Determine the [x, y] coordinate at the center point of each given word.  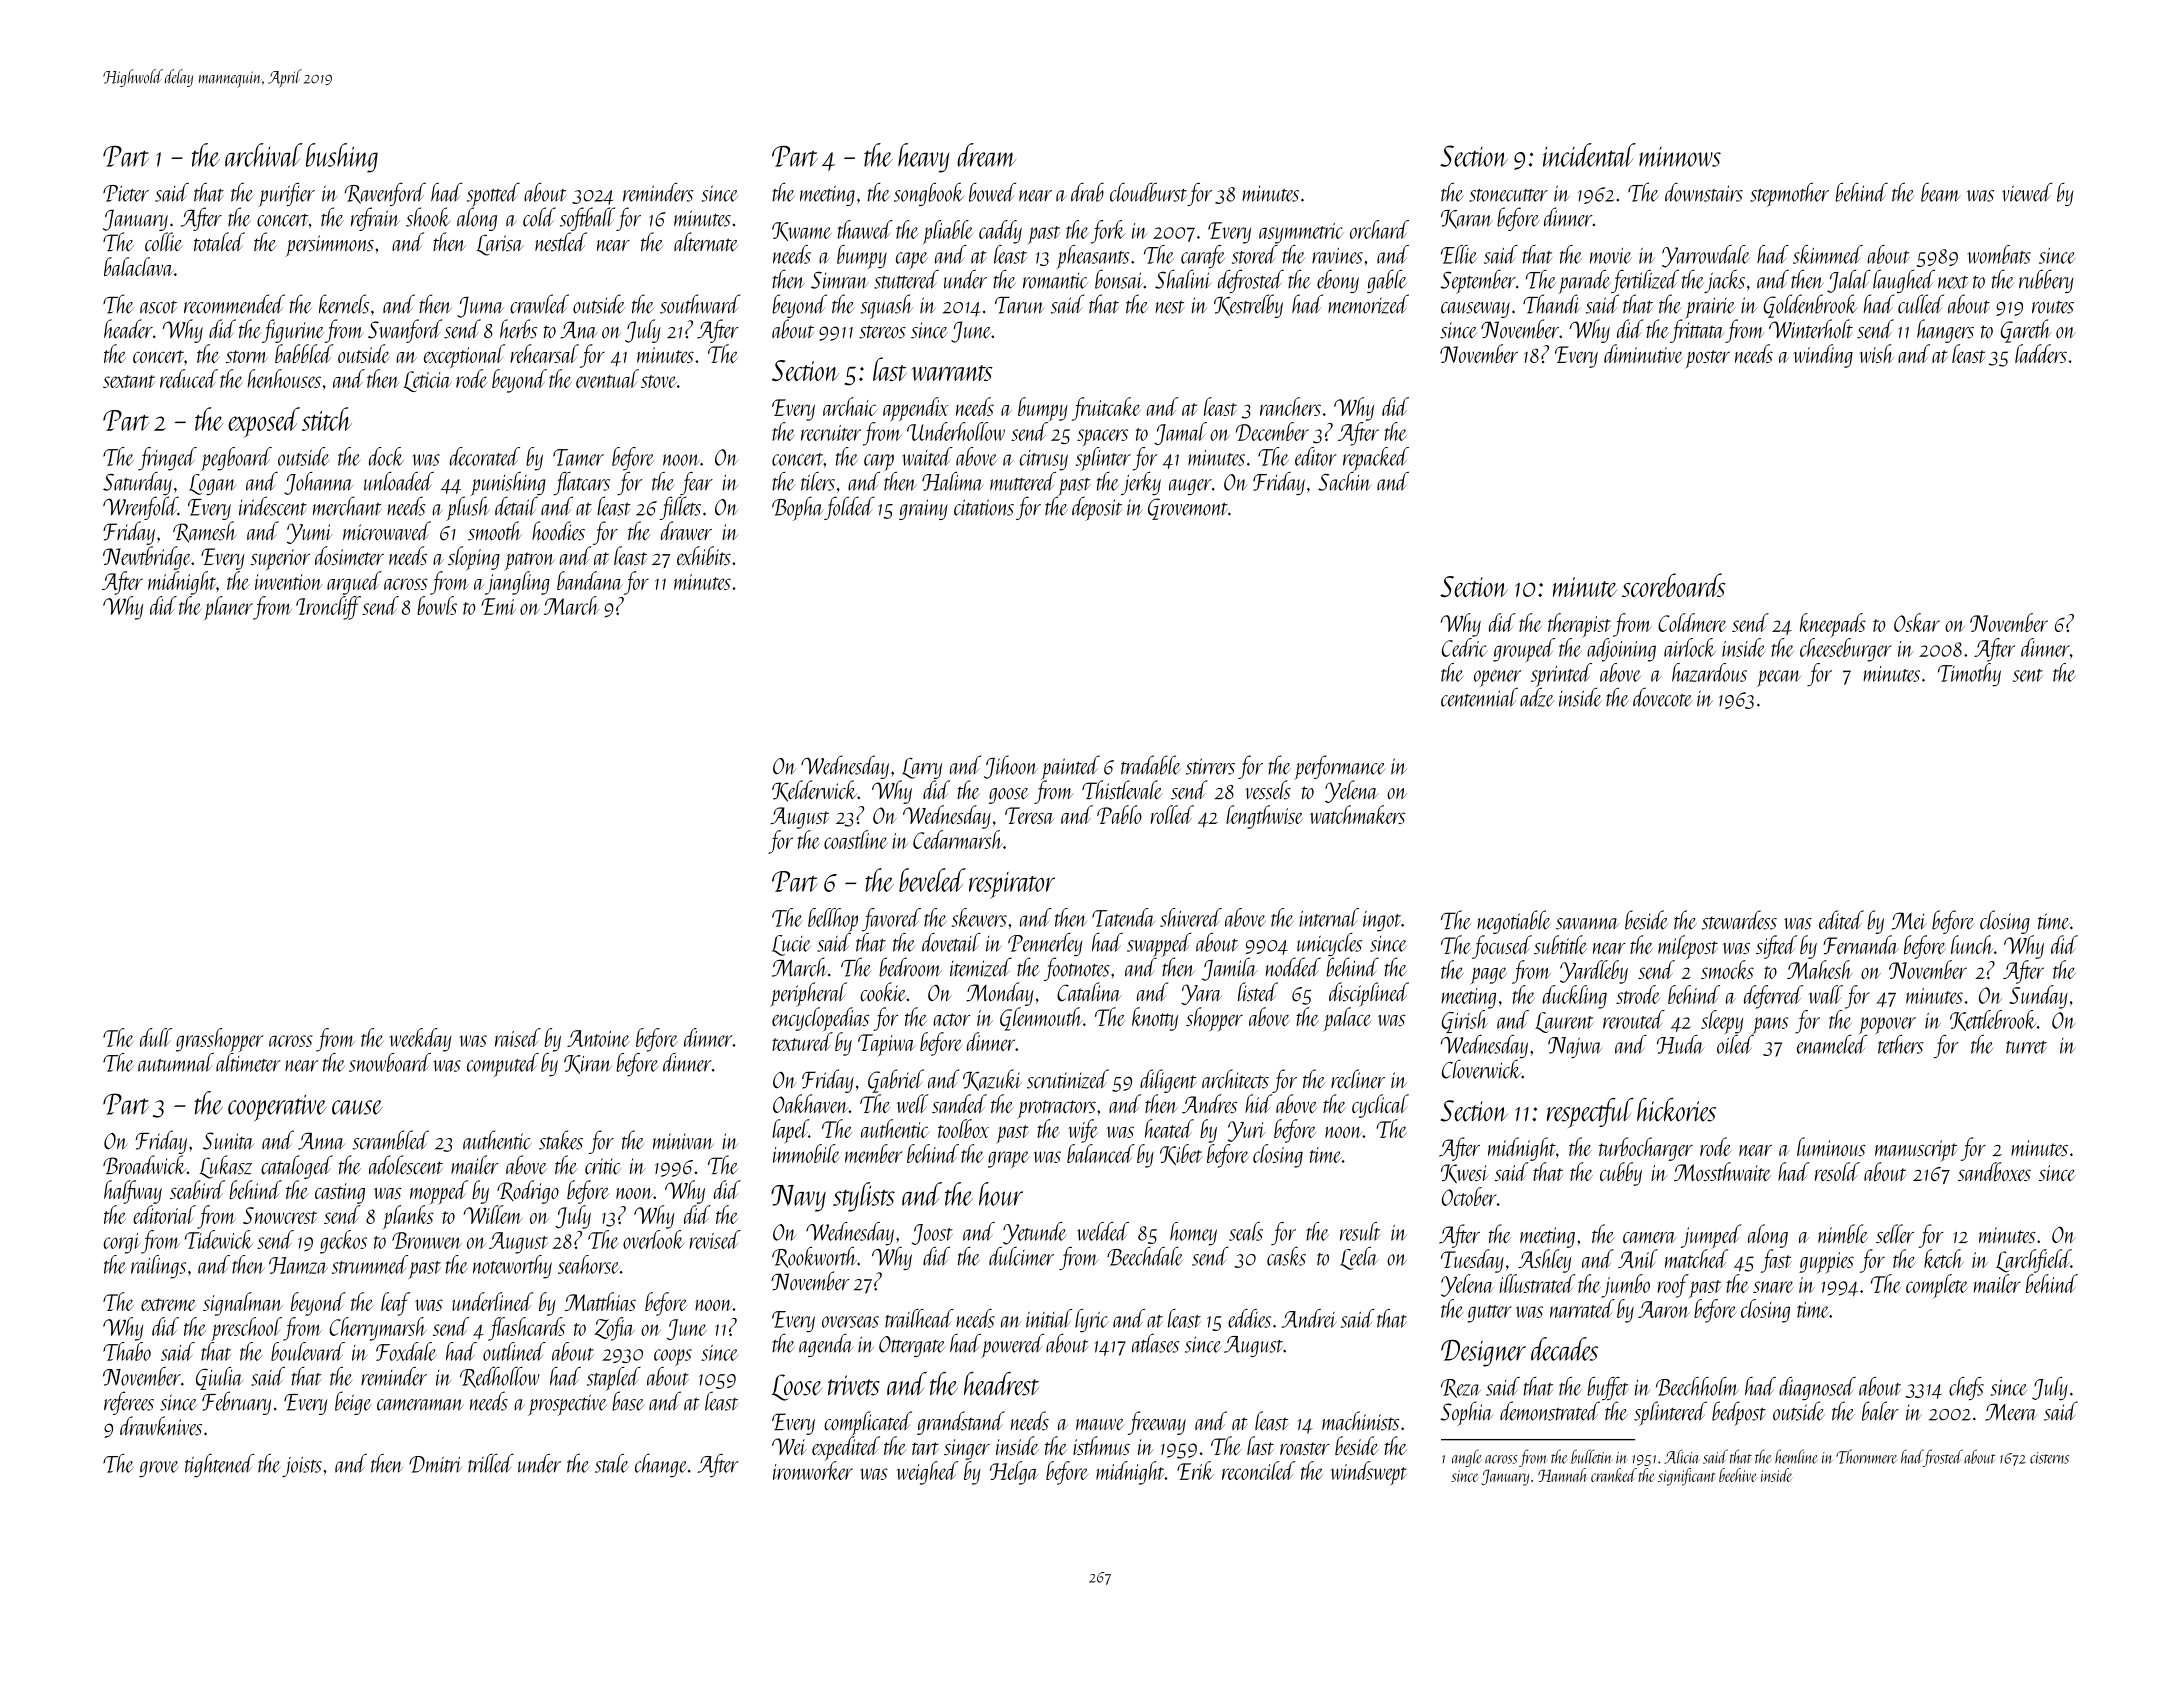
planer [228, 608]
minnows [1680, 157]
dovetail [951, 942]
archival [263, 155]
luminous [1831, 1147]
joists [302, 1466]
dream [986, 155]
